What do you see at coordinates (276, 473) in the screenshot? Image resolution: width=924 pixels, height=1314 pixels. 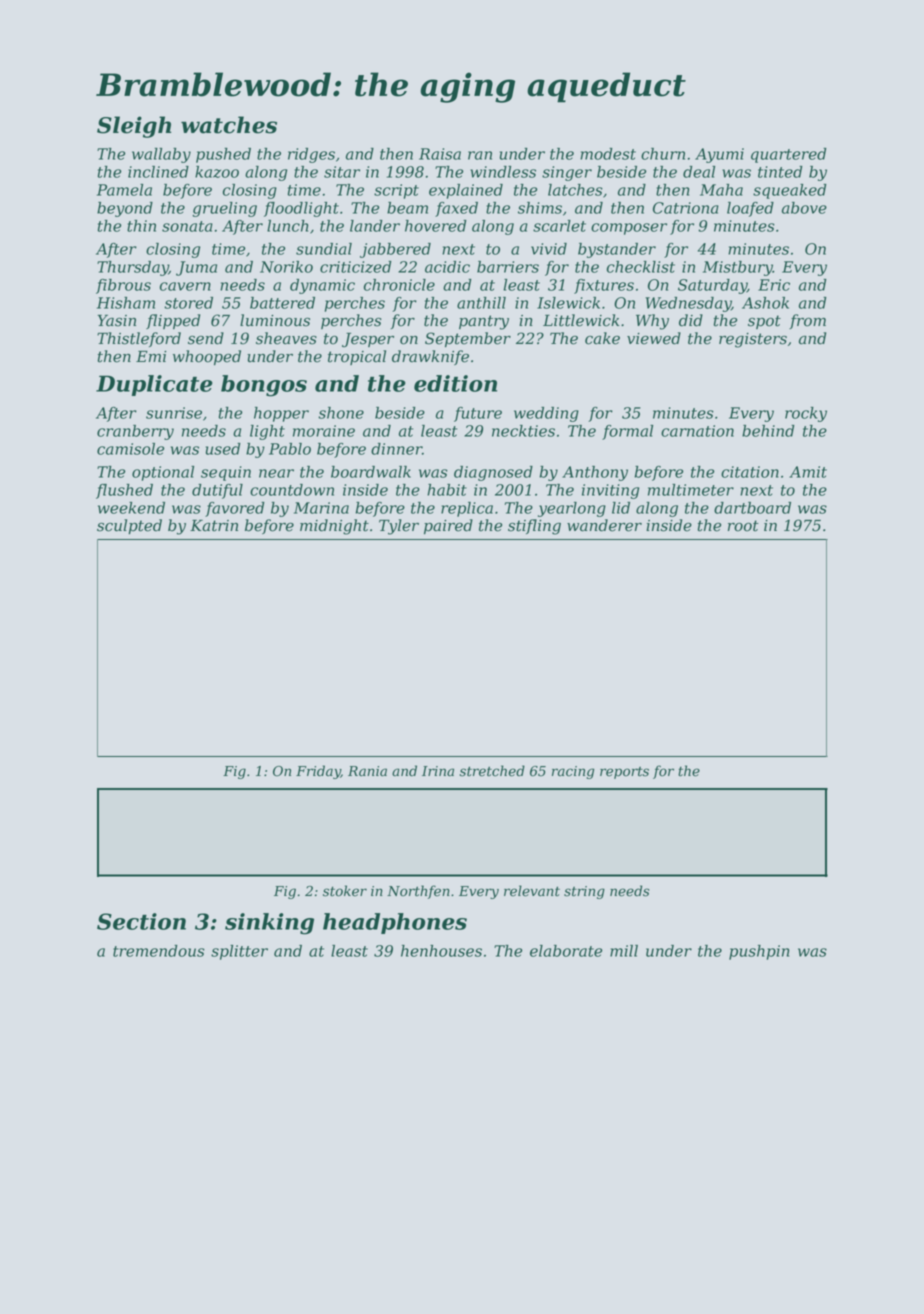 I see `near` at bounding box center [276, 473].
